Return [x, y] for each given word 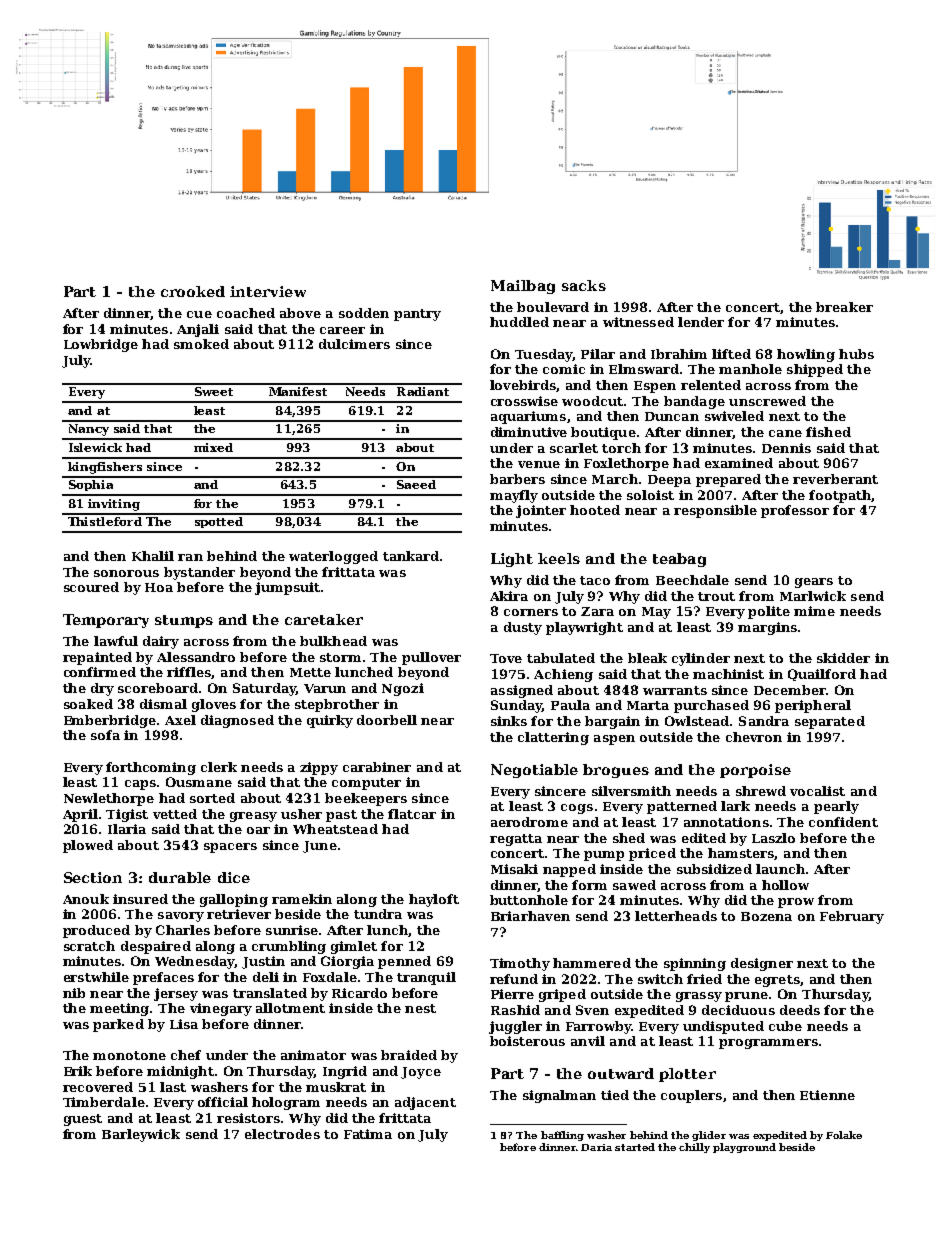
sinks [509, 721]
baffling [562, 1136]
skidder [843, 658]
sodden [364, 313]
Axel [180, 720]
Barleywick [141, 1135]
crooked [193, 291]
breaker [844, 307]
